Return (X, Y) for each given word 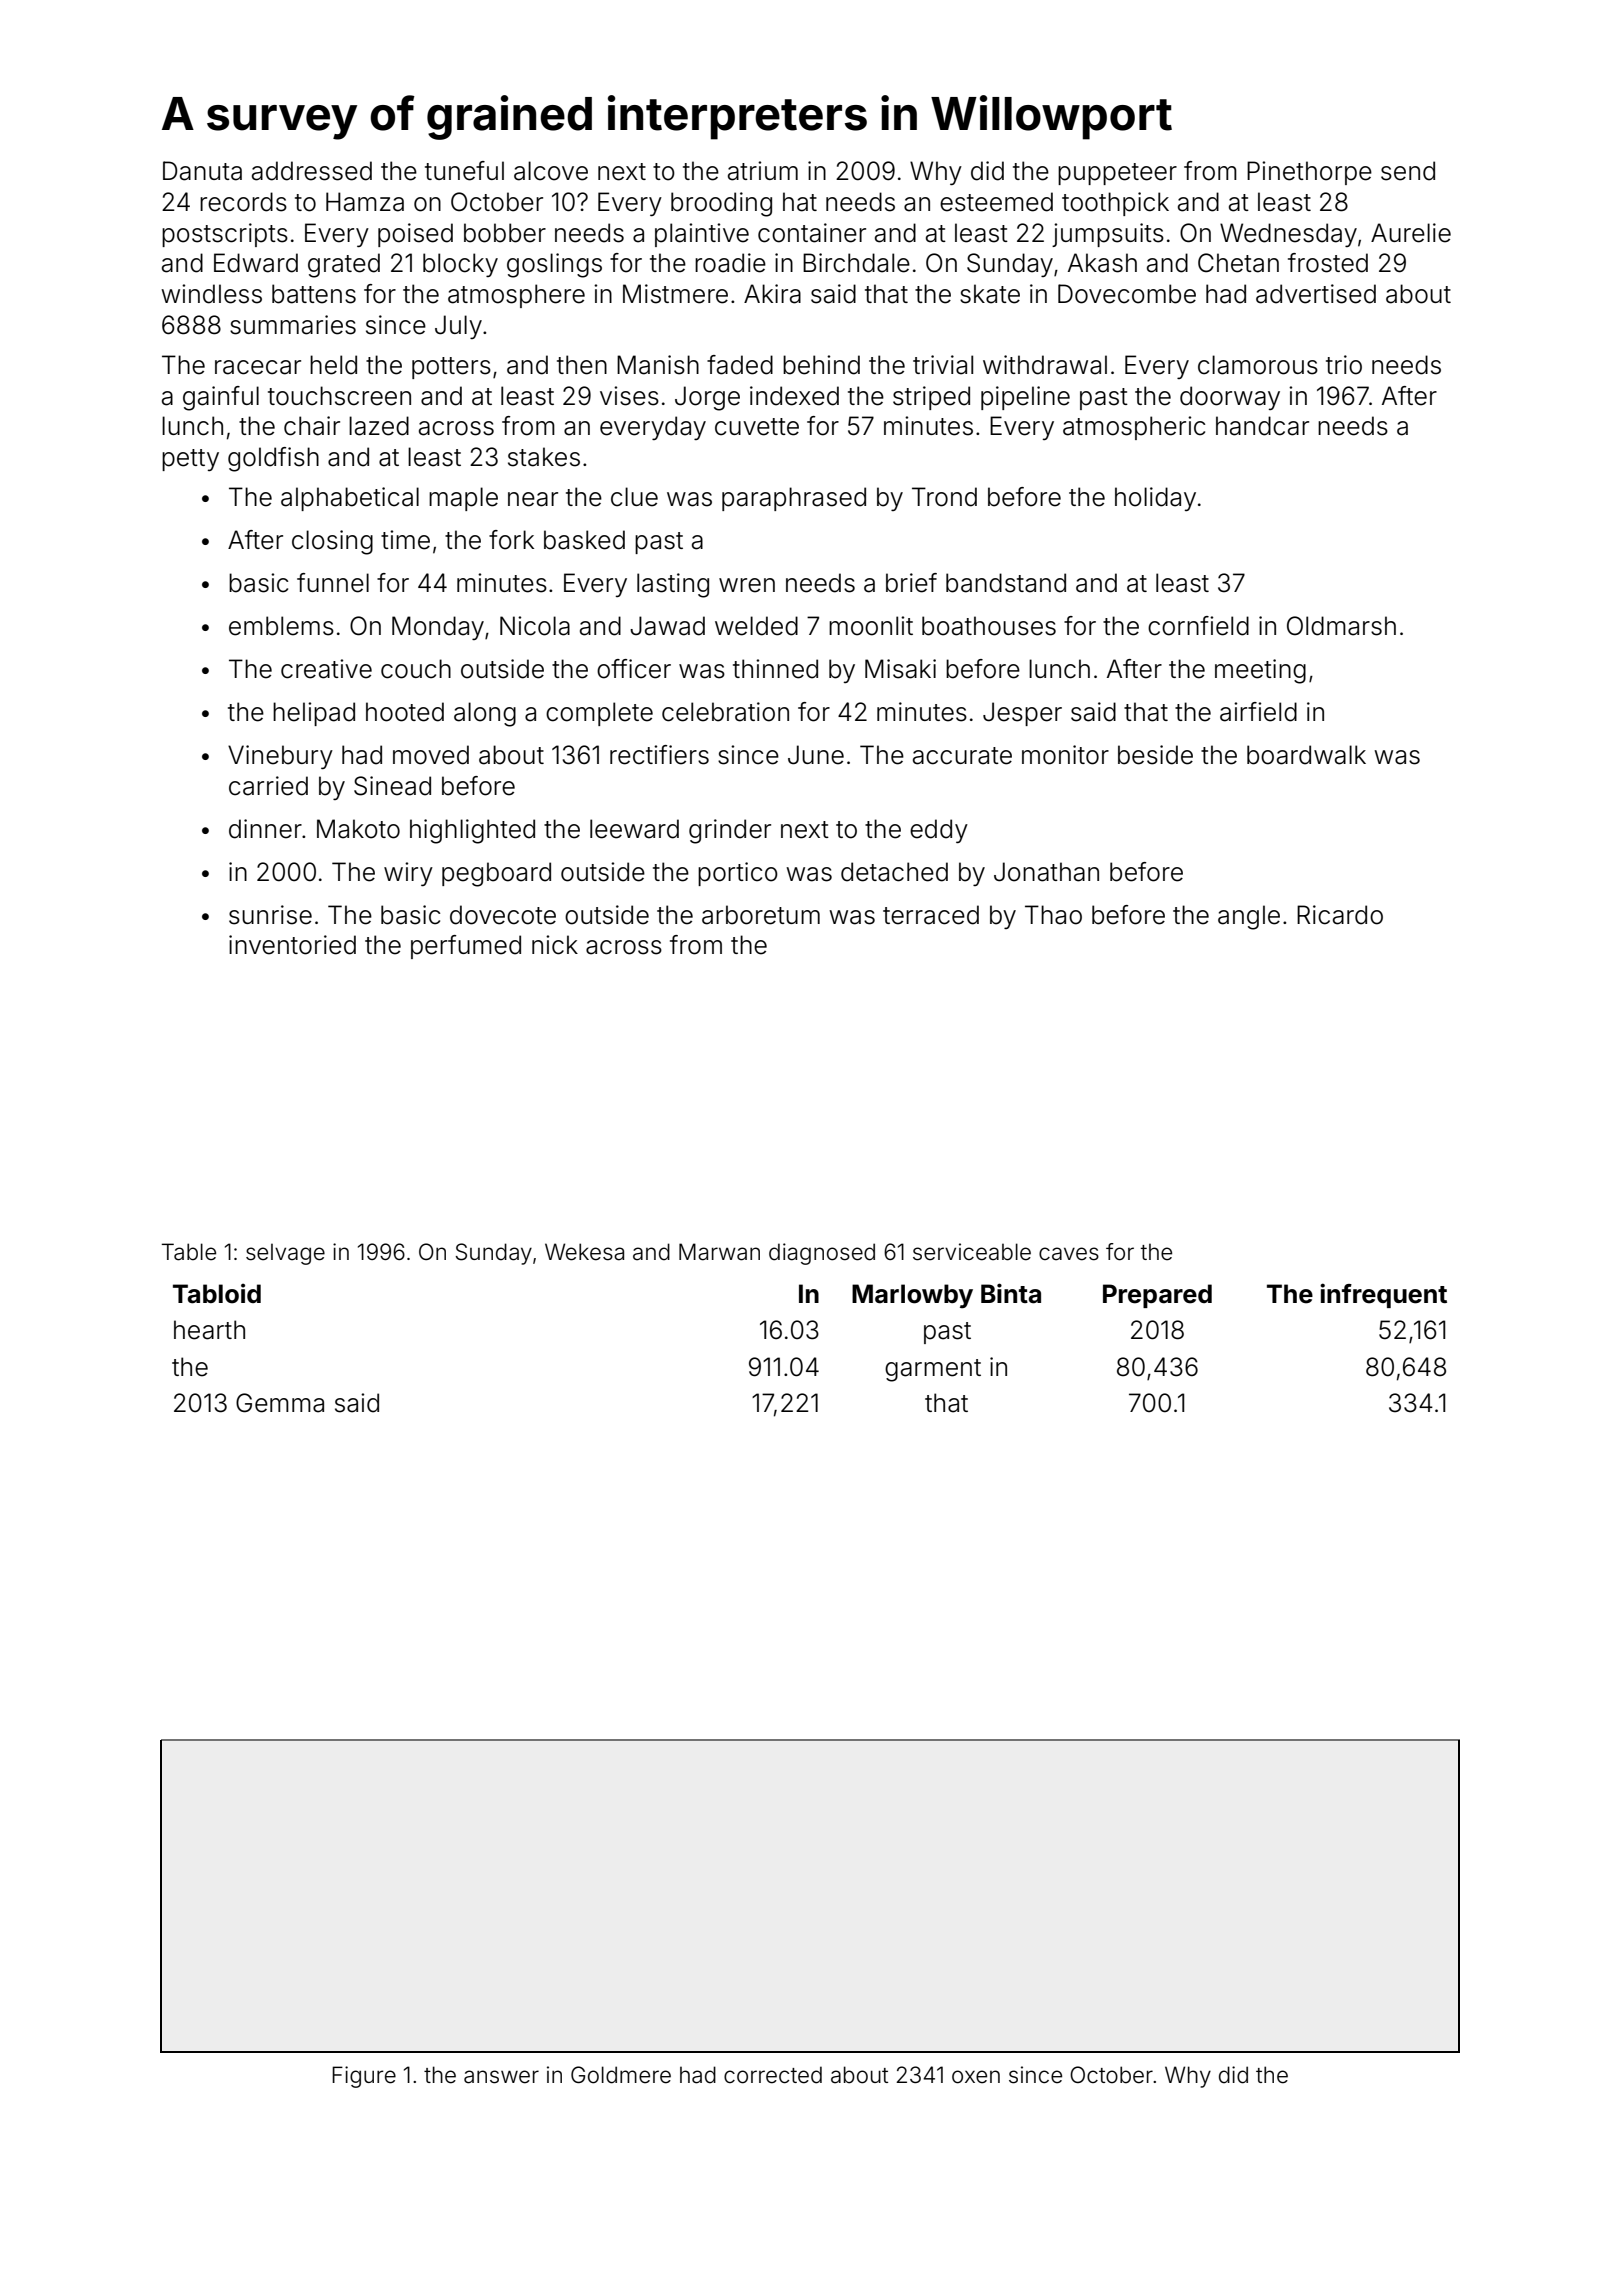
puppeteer (1117, 174)
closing (332, 542)
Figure (364, 2077)
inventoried (292, 945)
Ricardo (1340, 915)
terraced (931, 915)
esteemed (996, 202)
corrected (773, 2075)
